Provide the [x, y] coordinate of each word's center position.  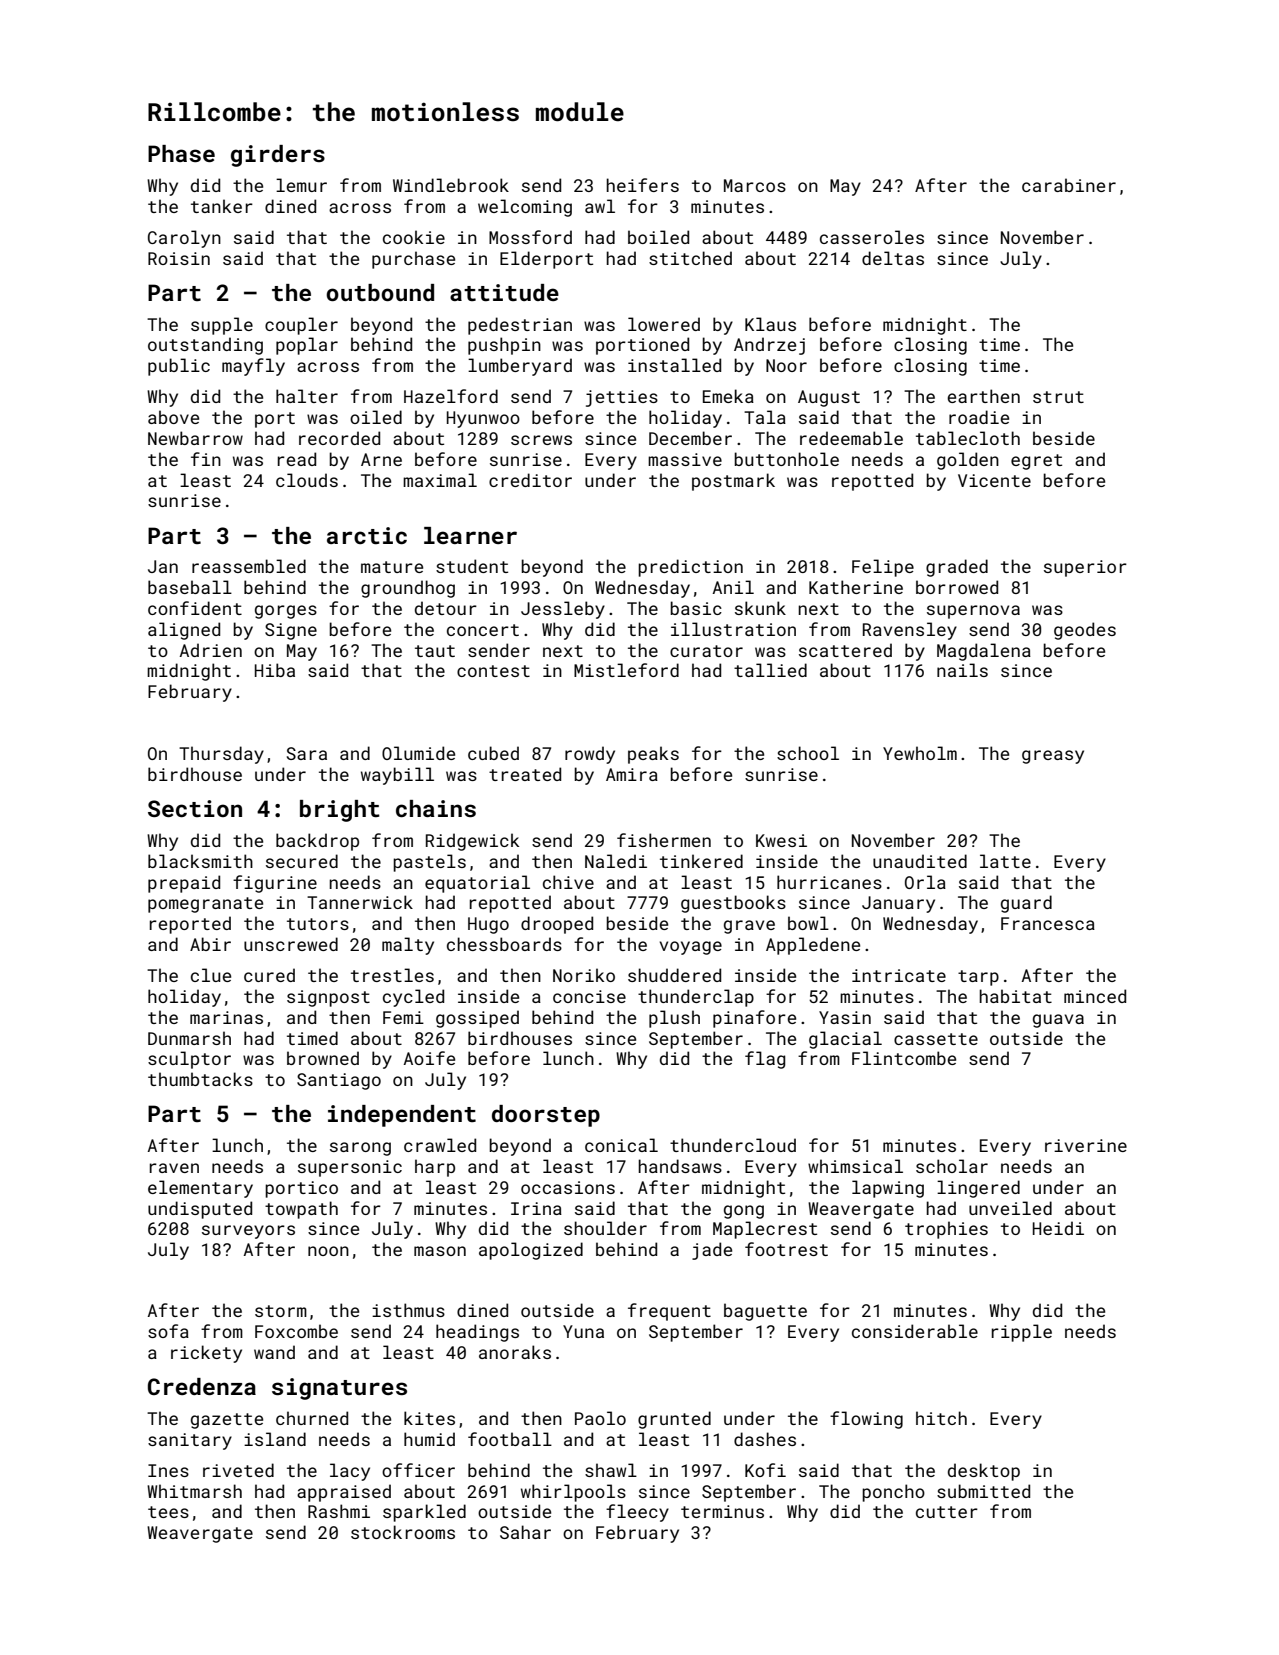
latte [1005, 861]
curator [706, 651]
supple [222, 326]
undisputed [200, 1210]
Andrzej [769, 346]
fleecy [637, 1513]
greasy [1053, 757]
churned [312, 1418]
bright [340, 811]
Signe [291, 631]
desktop [984, 1472]
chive [568, 882]
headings [477, 1333]
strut [1058, 397]
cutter [947, 1512]
